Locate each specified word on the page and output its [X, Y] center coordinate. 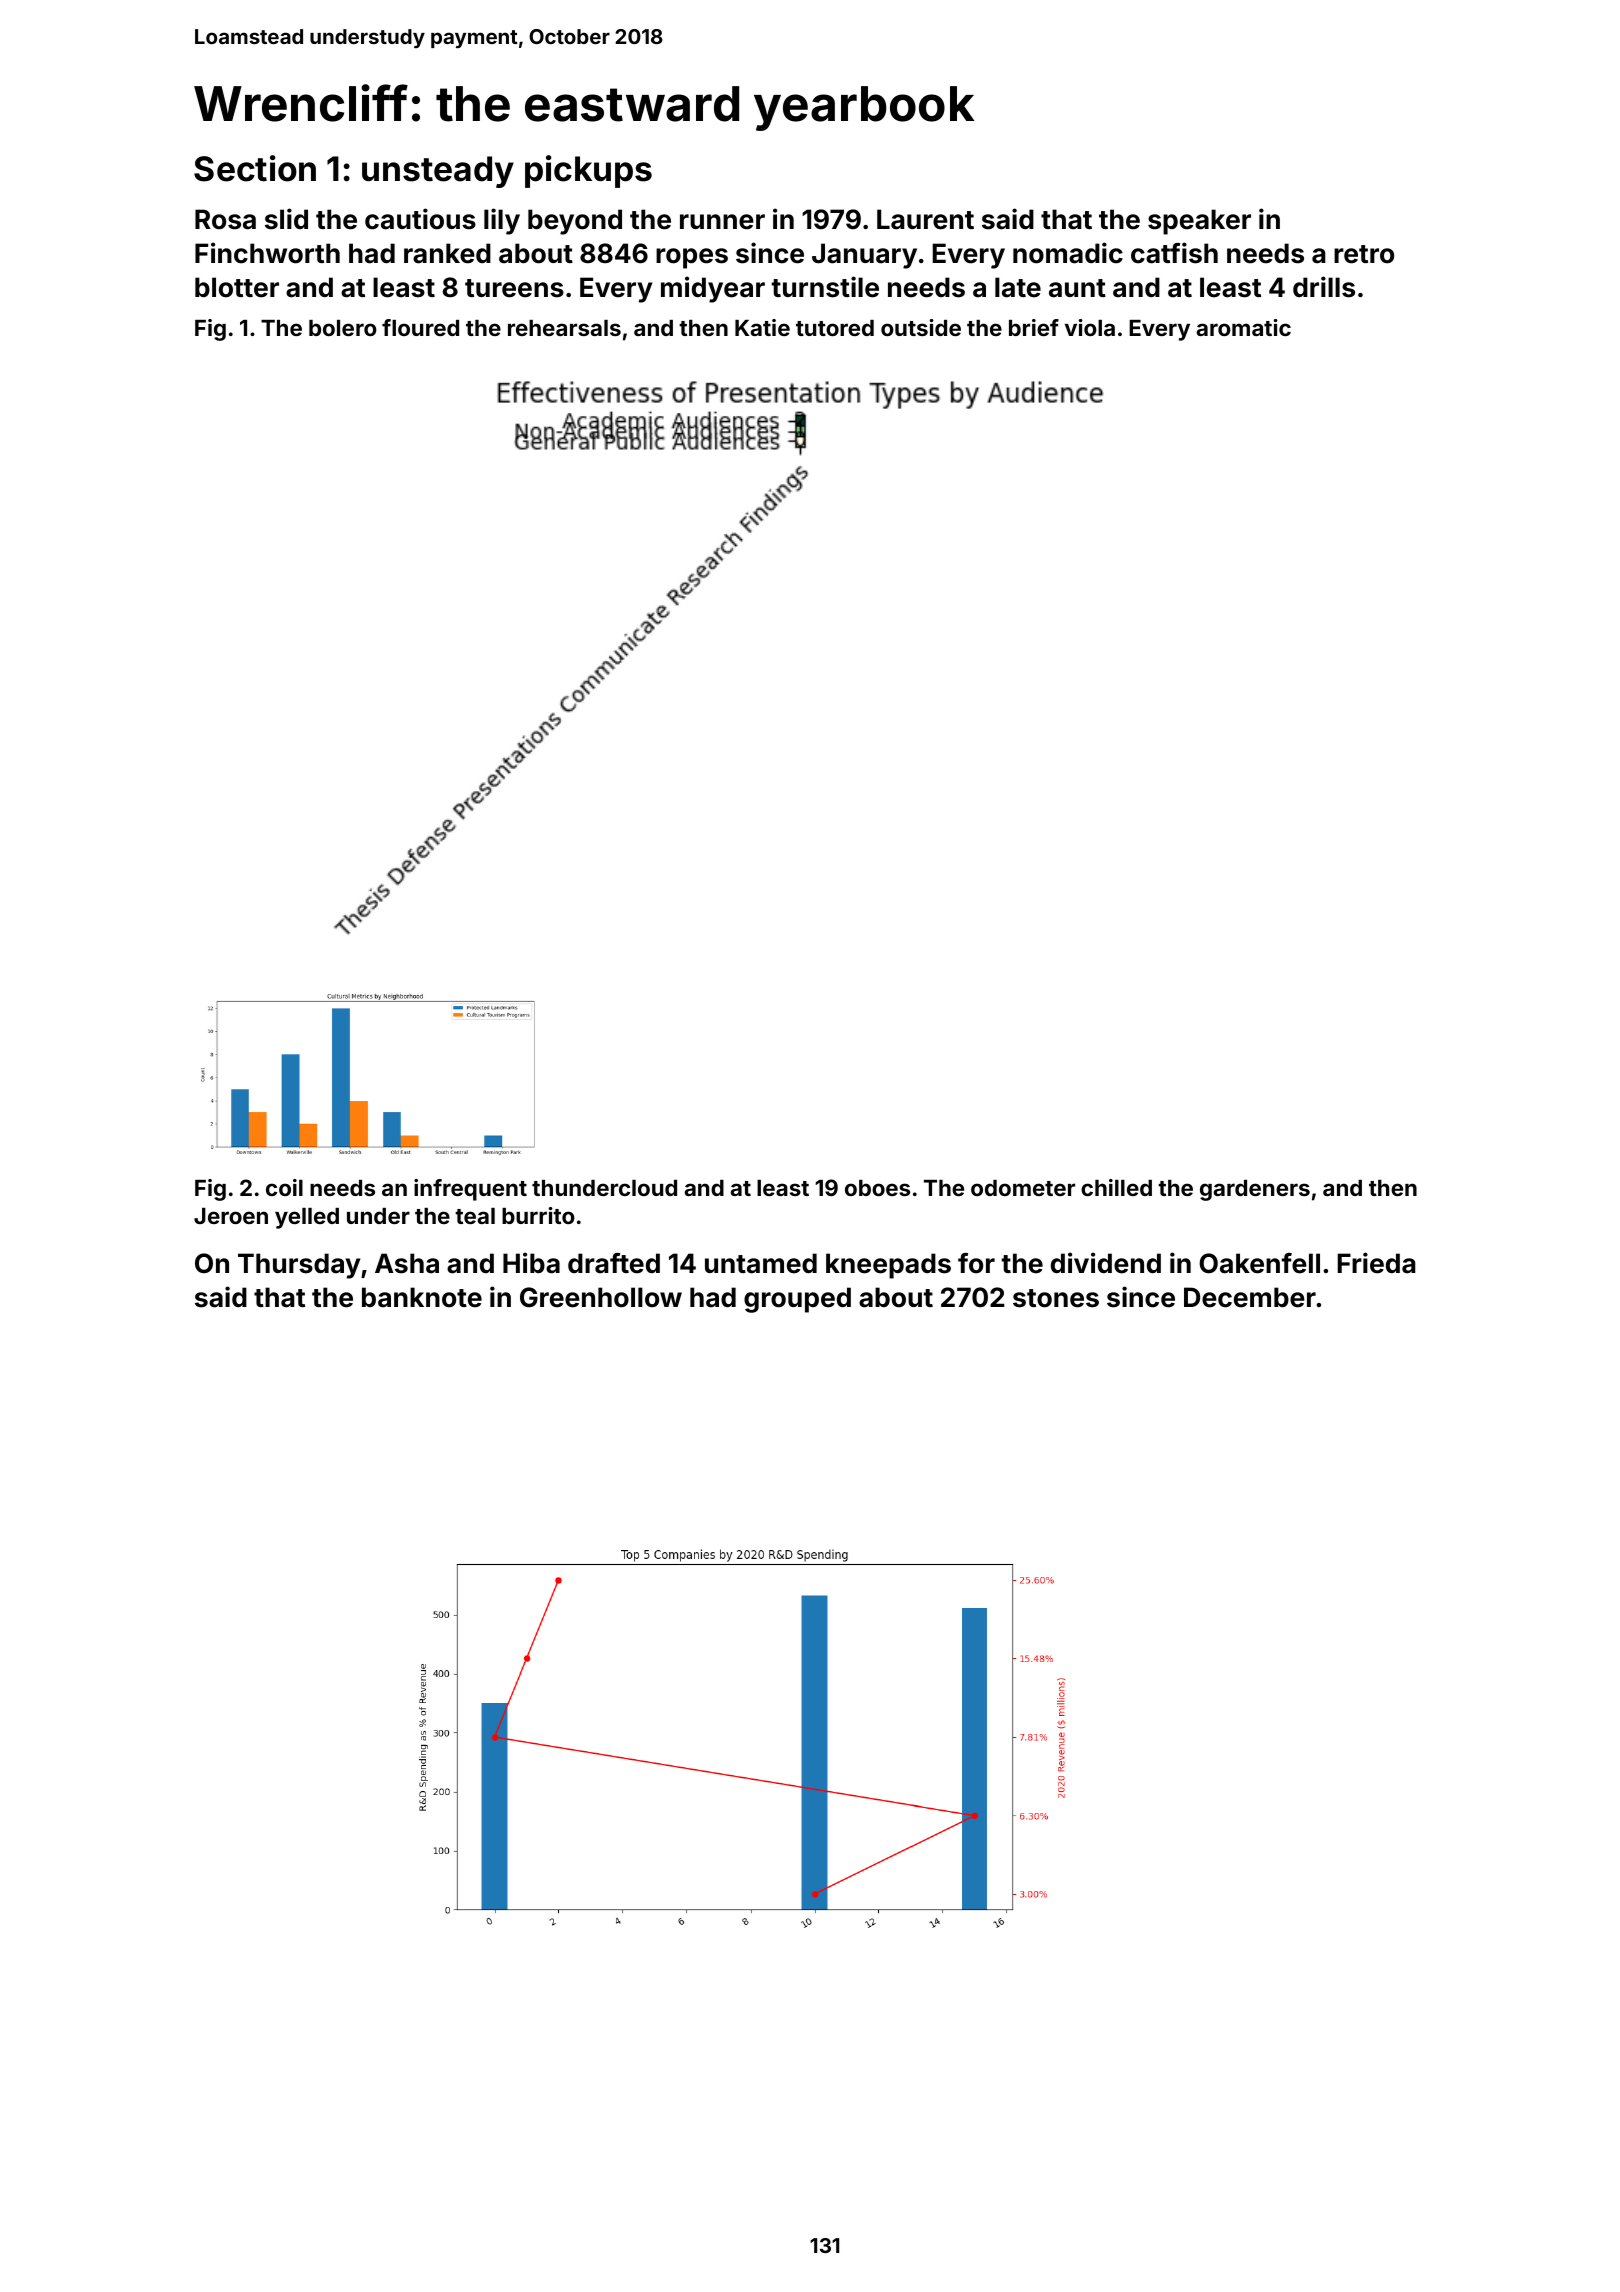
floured [420, 327]
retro [1364, 254]
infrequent [470, 1190]
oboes [877, 1188]
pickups [588, 171]
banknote [422, 1297]
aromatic [1244, 327]
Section [255, 168]
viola [1090, 327]
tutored [835, 328]
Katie [762, 327]
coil [284, 1187]
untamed [761, 1263]
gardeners [1255, 1190]
